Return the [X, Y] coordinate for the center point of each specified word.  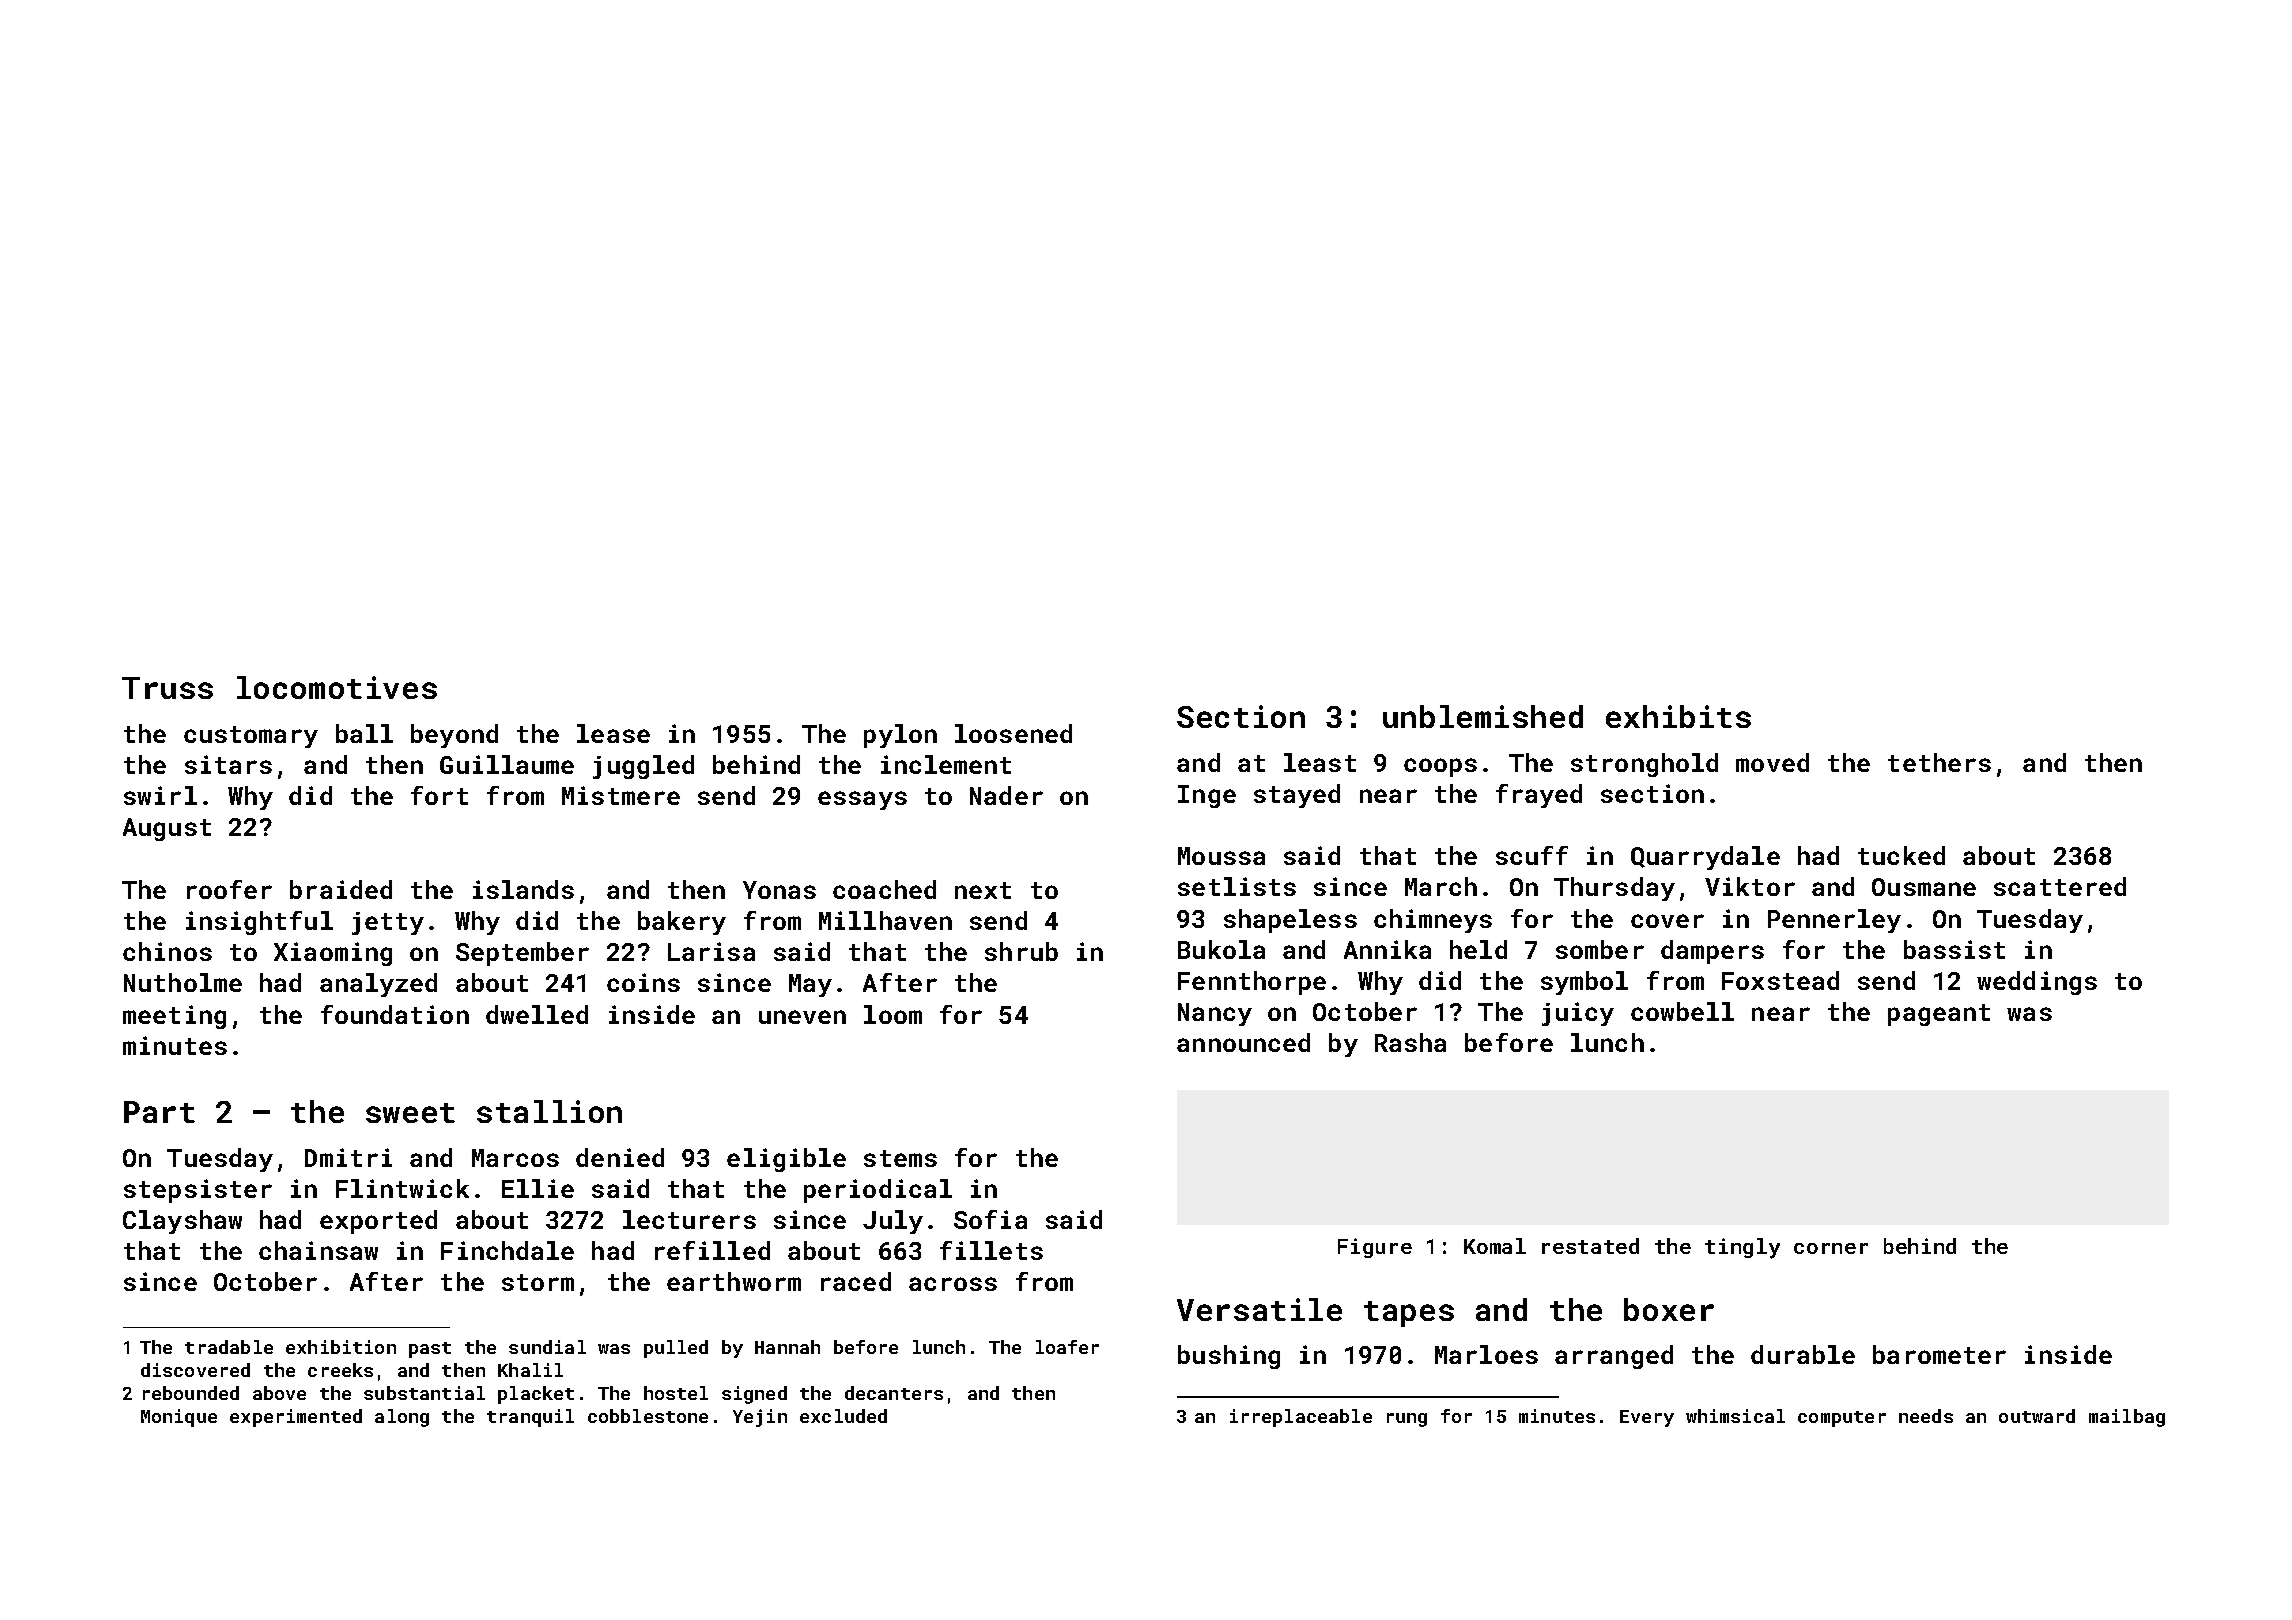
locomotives [337, 687]
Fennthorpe [1252, 983]
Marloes [1486, 1354]
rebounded [191, 1393]
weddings [2037, 983]
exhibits [1678, 716]
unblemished [1483, 716]
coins [643, 982]
